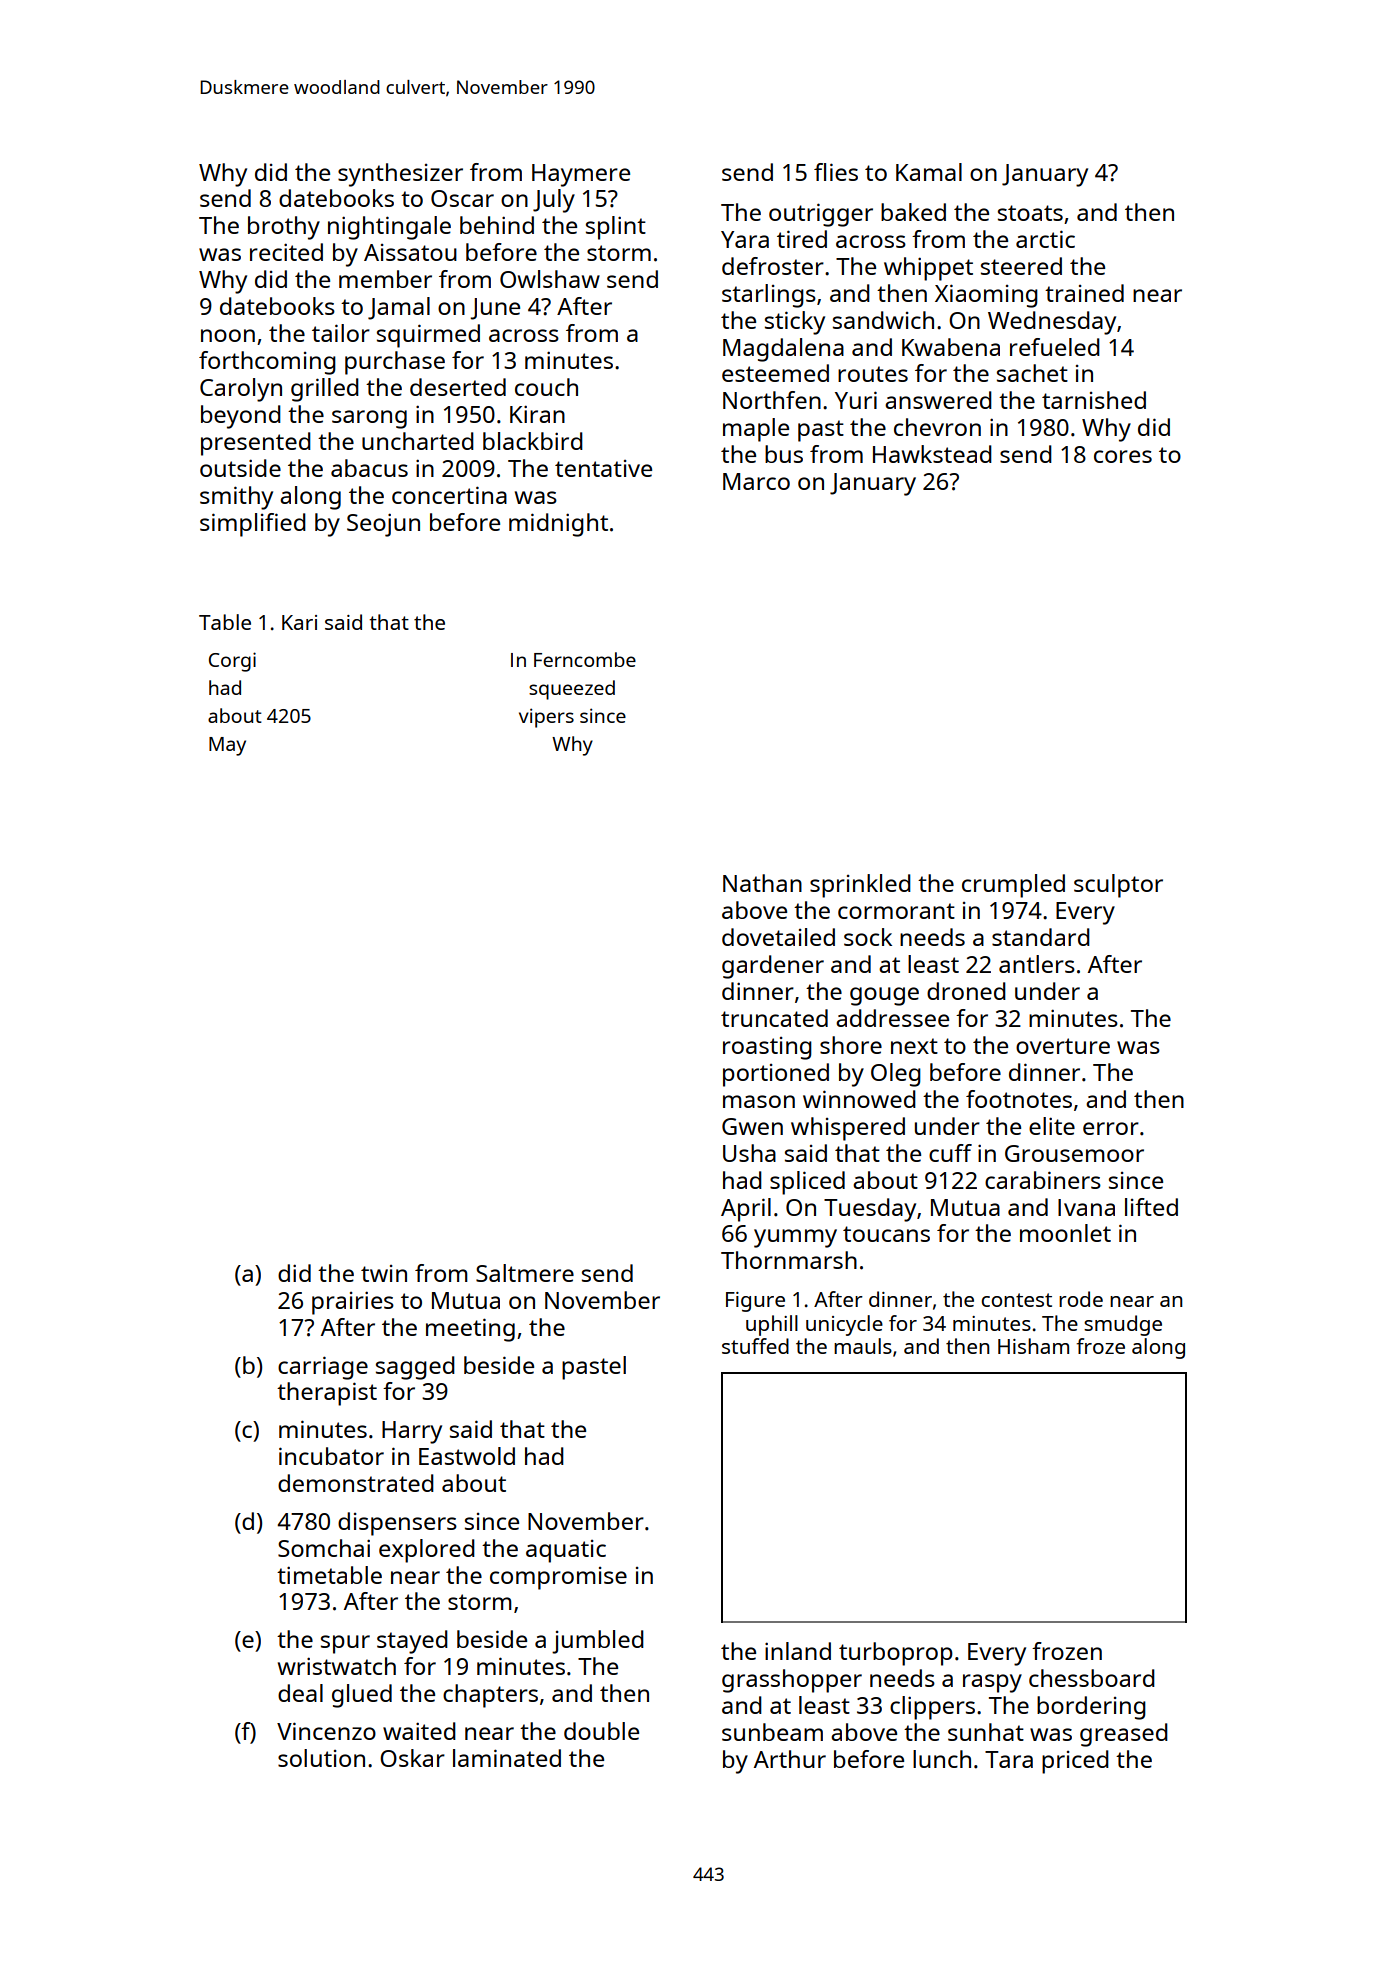 Image resolution: width=1386 pixels, height=1969 pixels. What do you see at coordinates (546, 387) in the image?
I see `couch` at bounding box center [546, 387].
